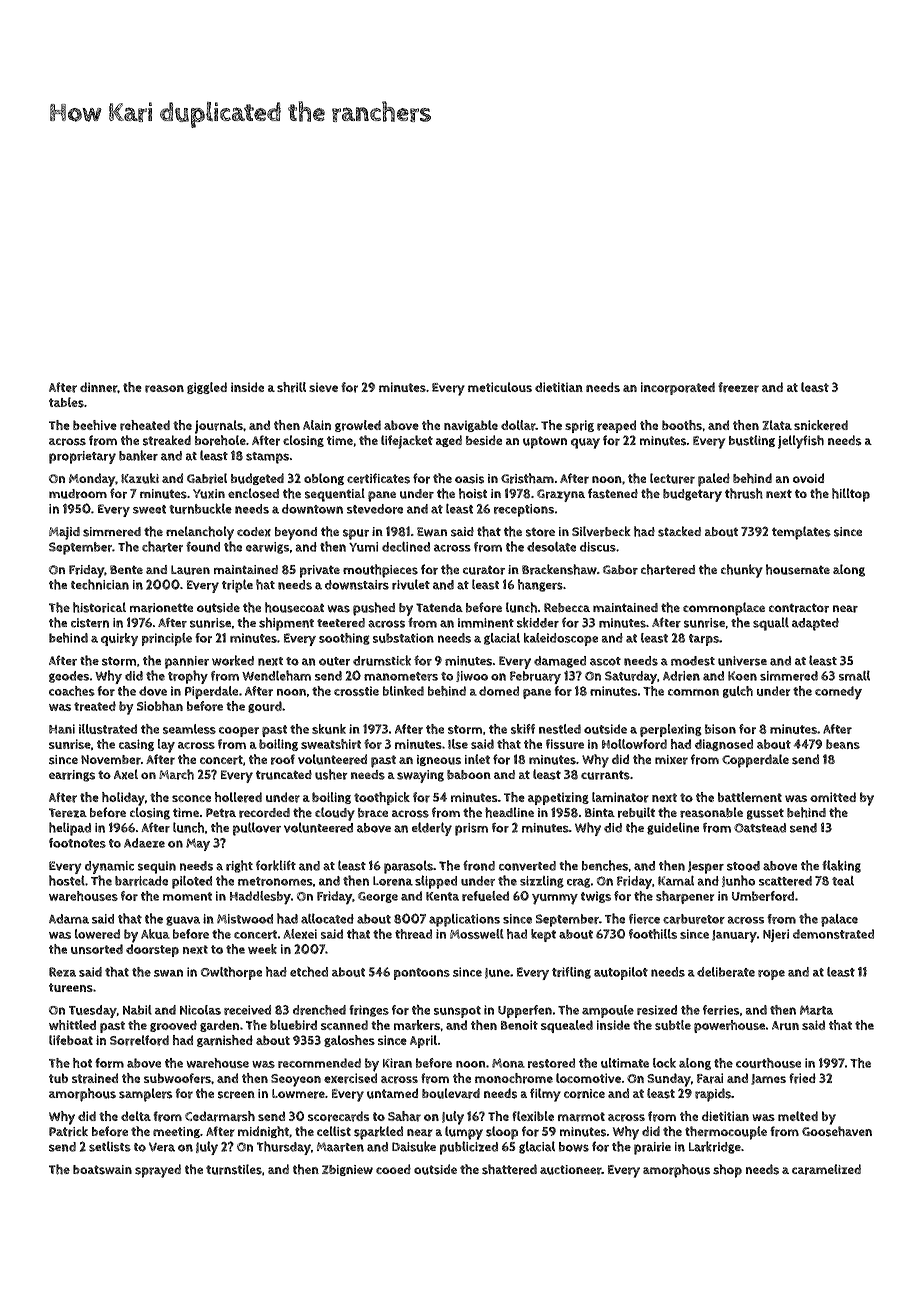  I want to click on Lauren, so click(190, 570).
